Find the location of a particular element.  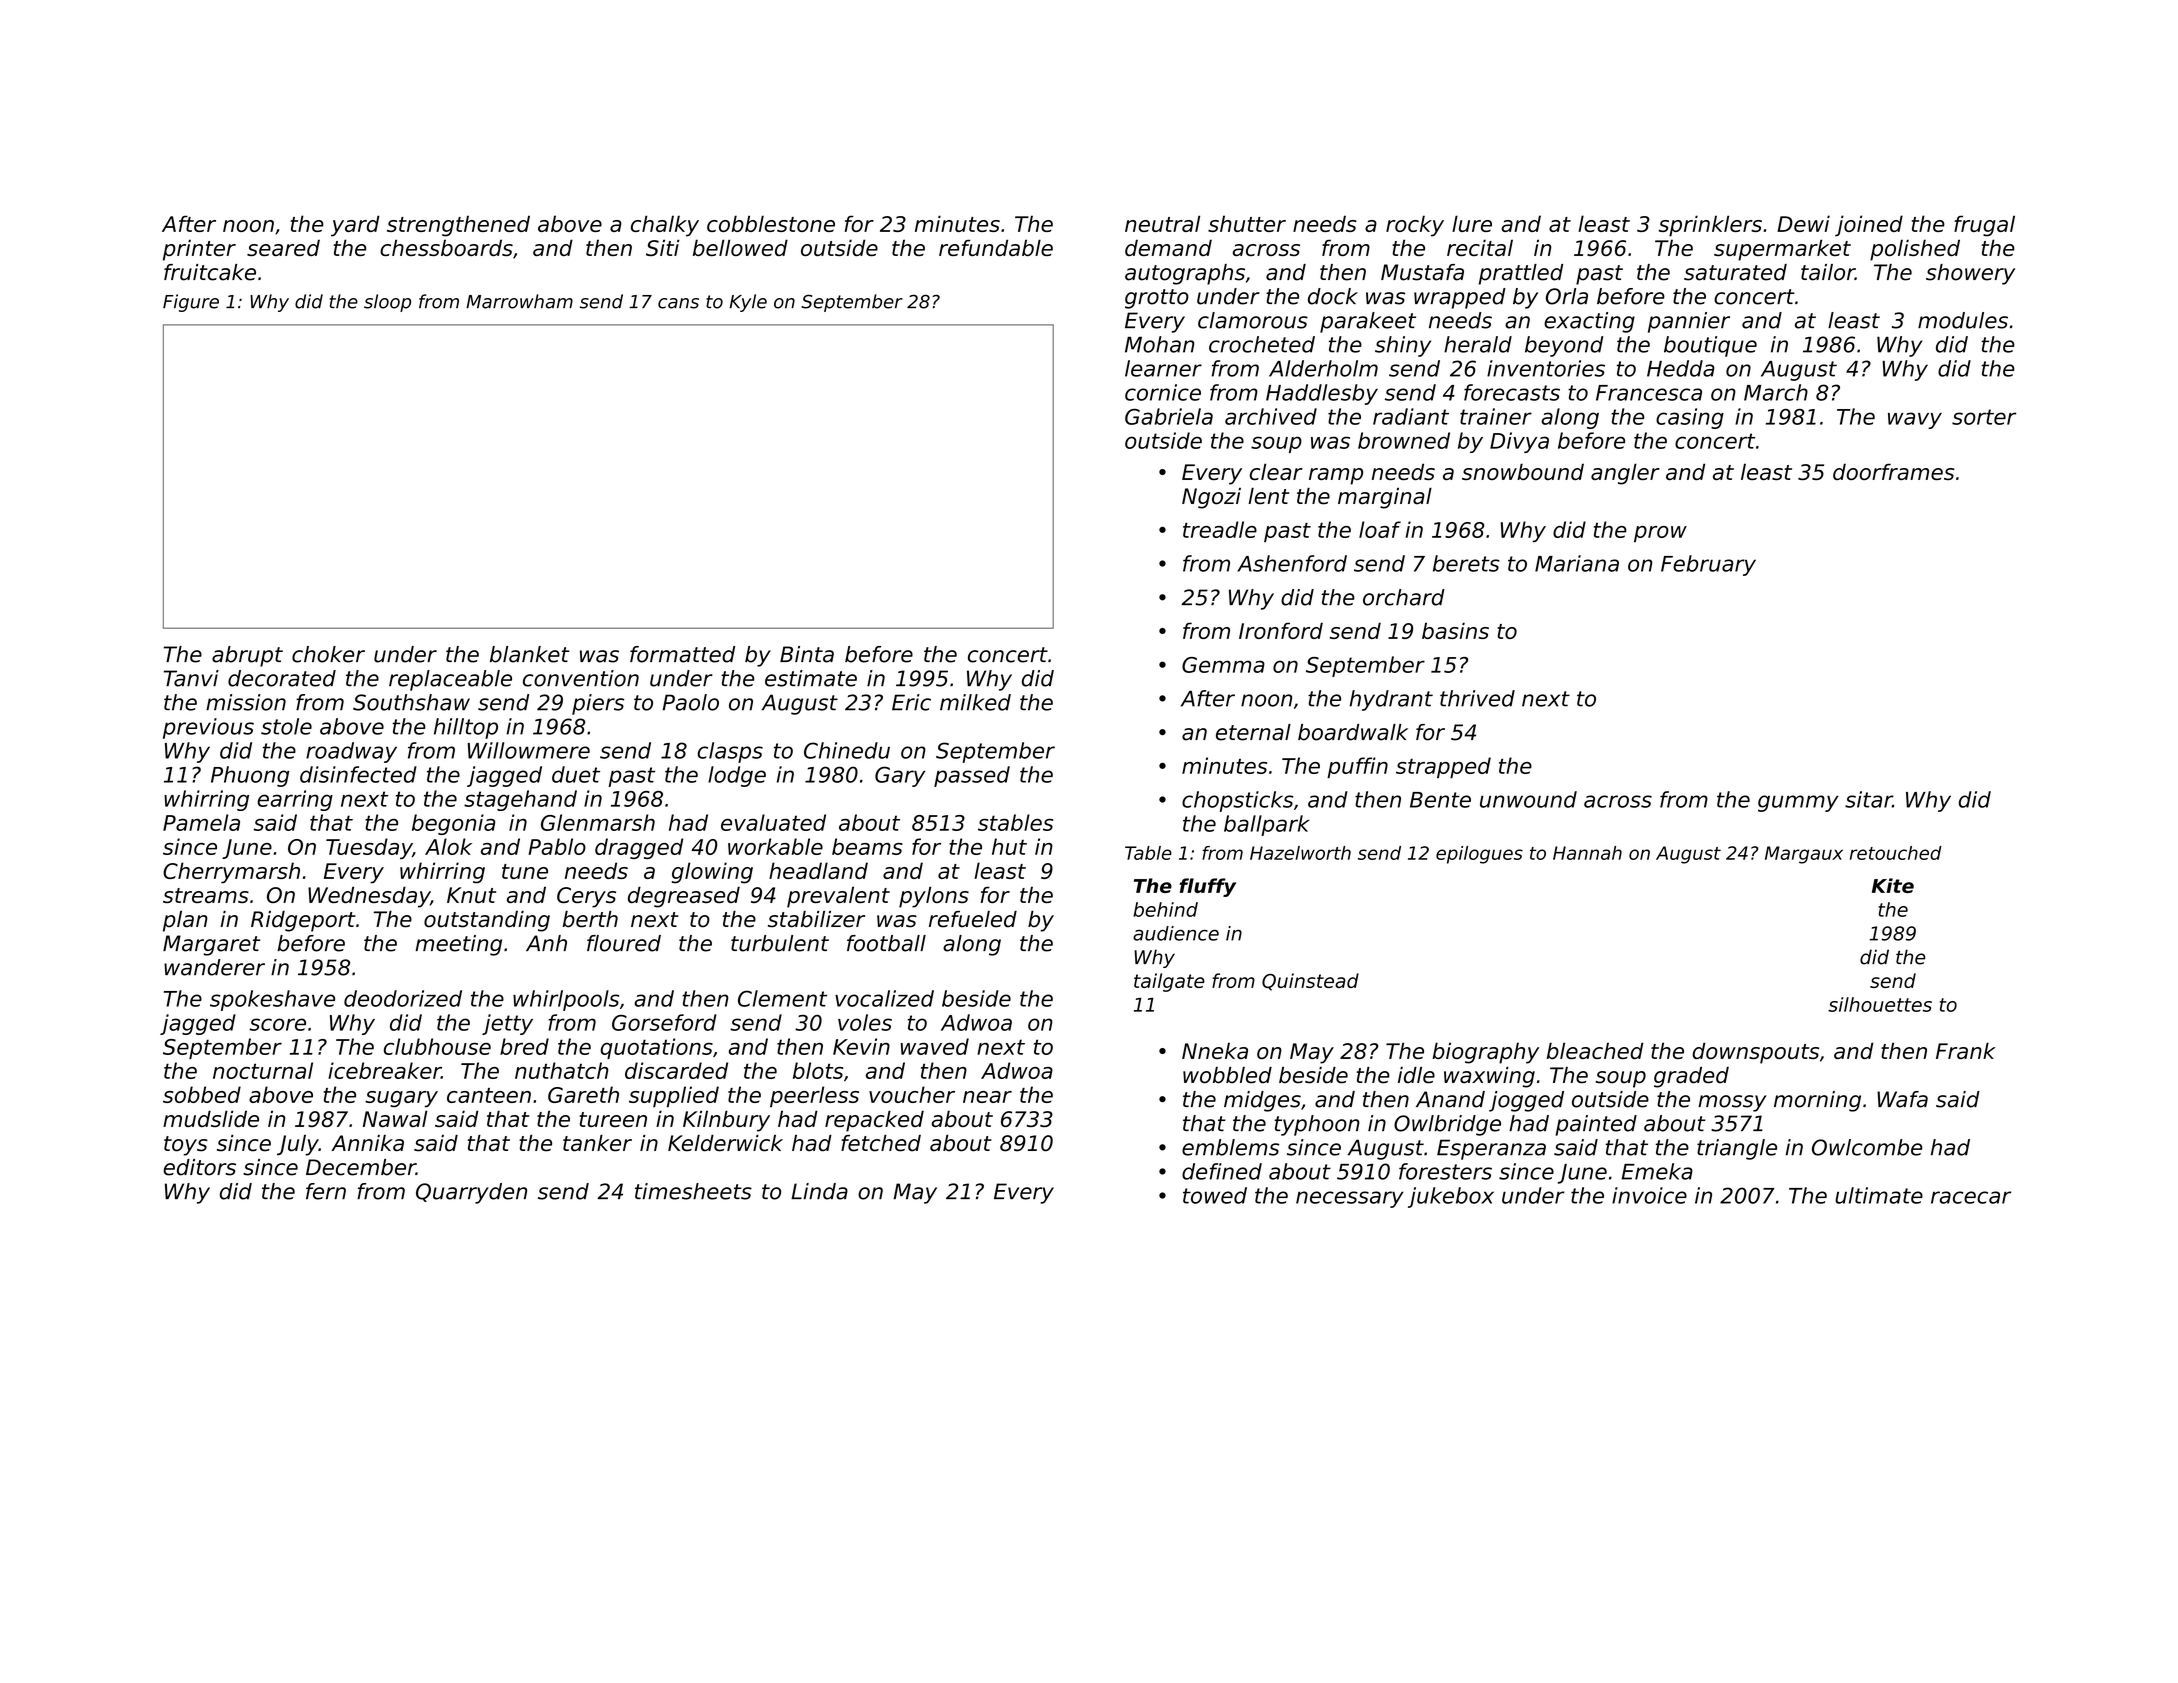

shutter is located at coordinates (1247, 223).
